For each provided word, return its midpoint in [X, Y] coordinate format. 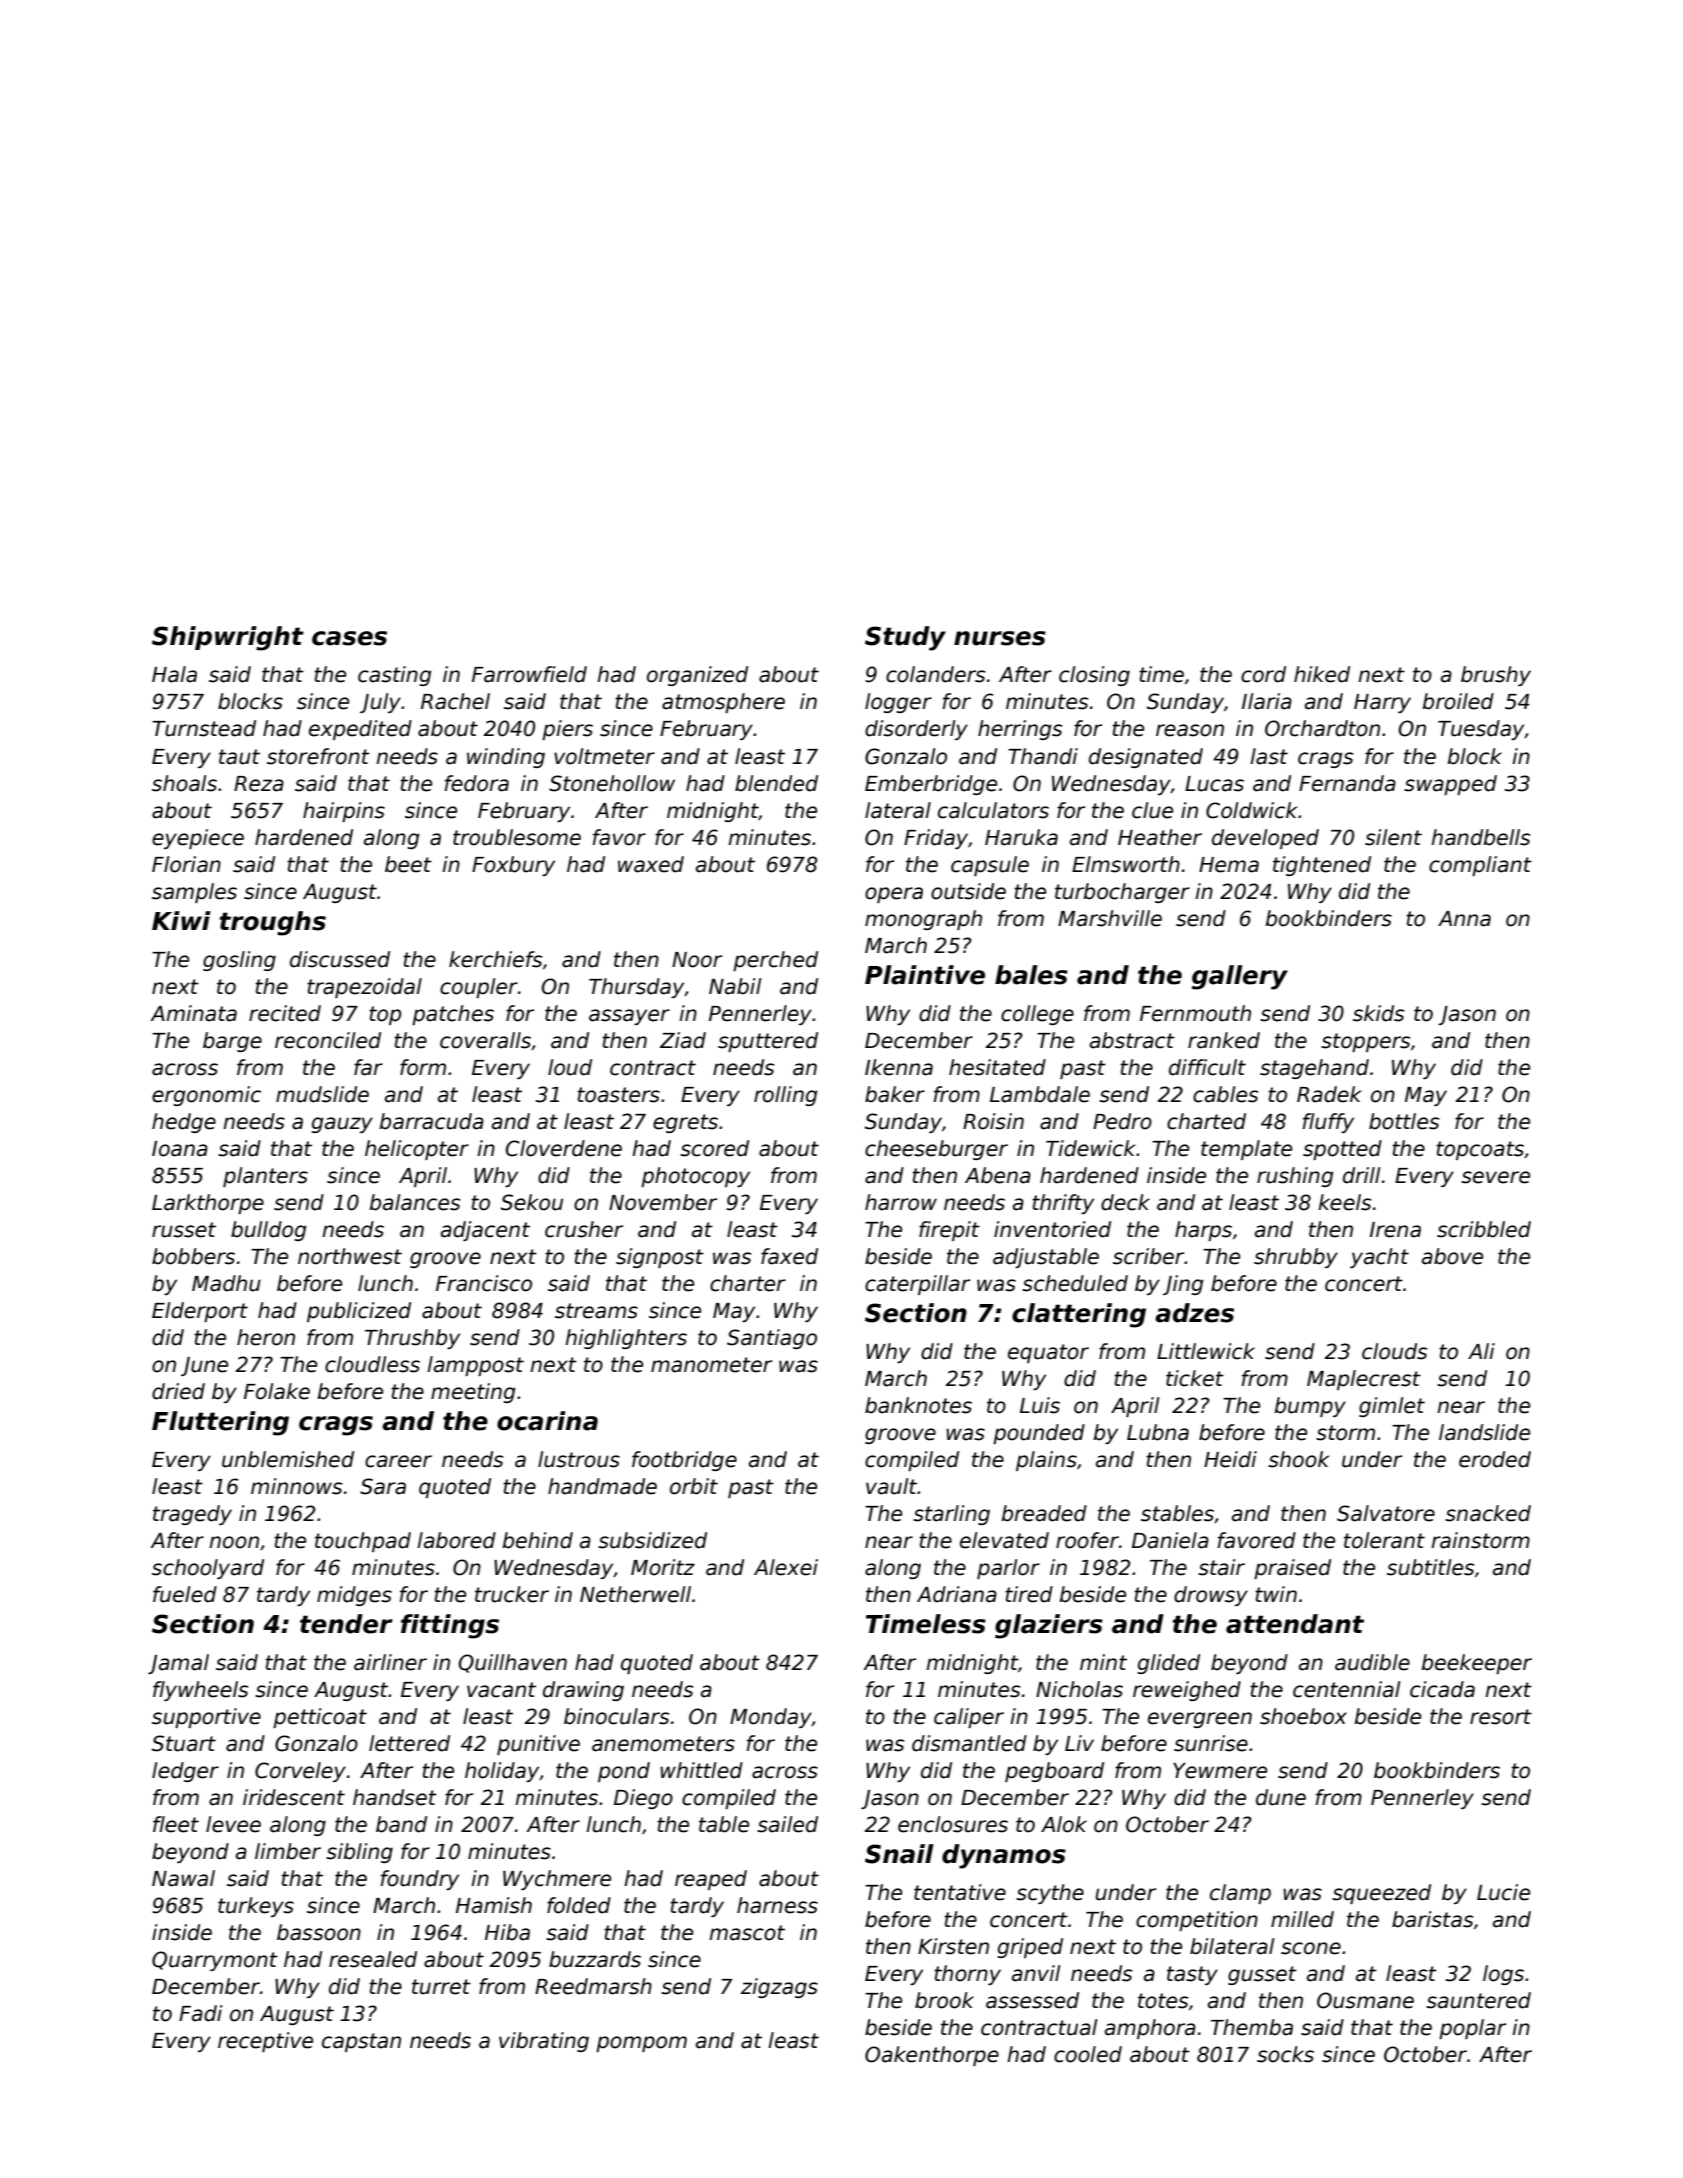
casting [394, 676]
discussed [340, 959]
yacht [1379, 1258]
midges [354, 1596]
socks [1285, 2054]
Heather [1160, 837]
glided [1168, 1664]
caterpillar [917, 1285]
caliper [969, 1718]
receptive [265, 2042]
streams [596, 1311]
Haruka [1021, 837]
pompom [641, 2044]
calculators [993, 810]
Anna [1464, 919]
